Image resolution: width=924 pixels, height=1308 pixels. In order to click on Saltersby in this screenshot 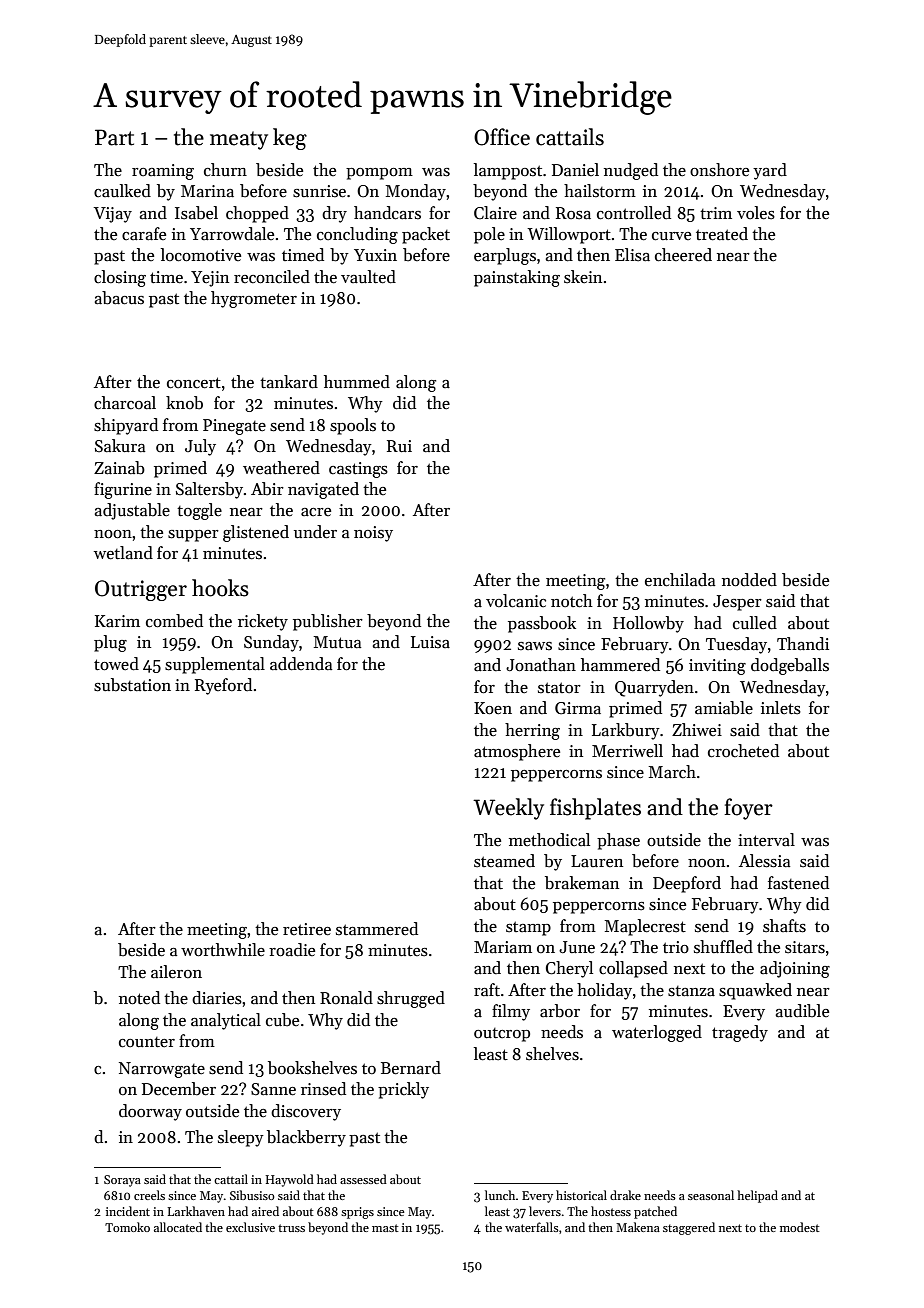, I will do `click(209, 490)`.
